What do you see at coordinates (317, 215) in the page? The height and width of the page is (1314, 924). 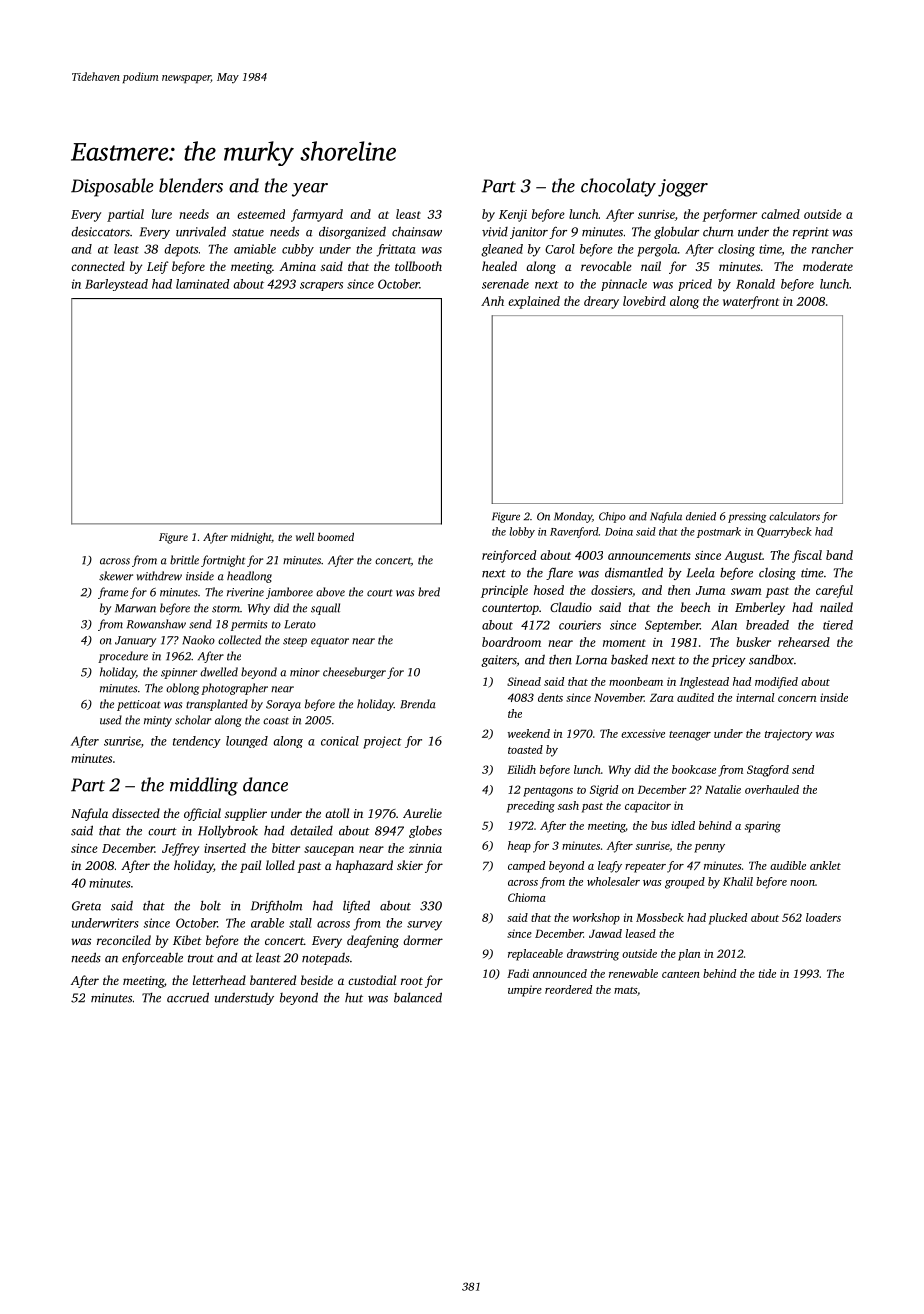 I see `farmyard` at bounding box center [317, 215].
